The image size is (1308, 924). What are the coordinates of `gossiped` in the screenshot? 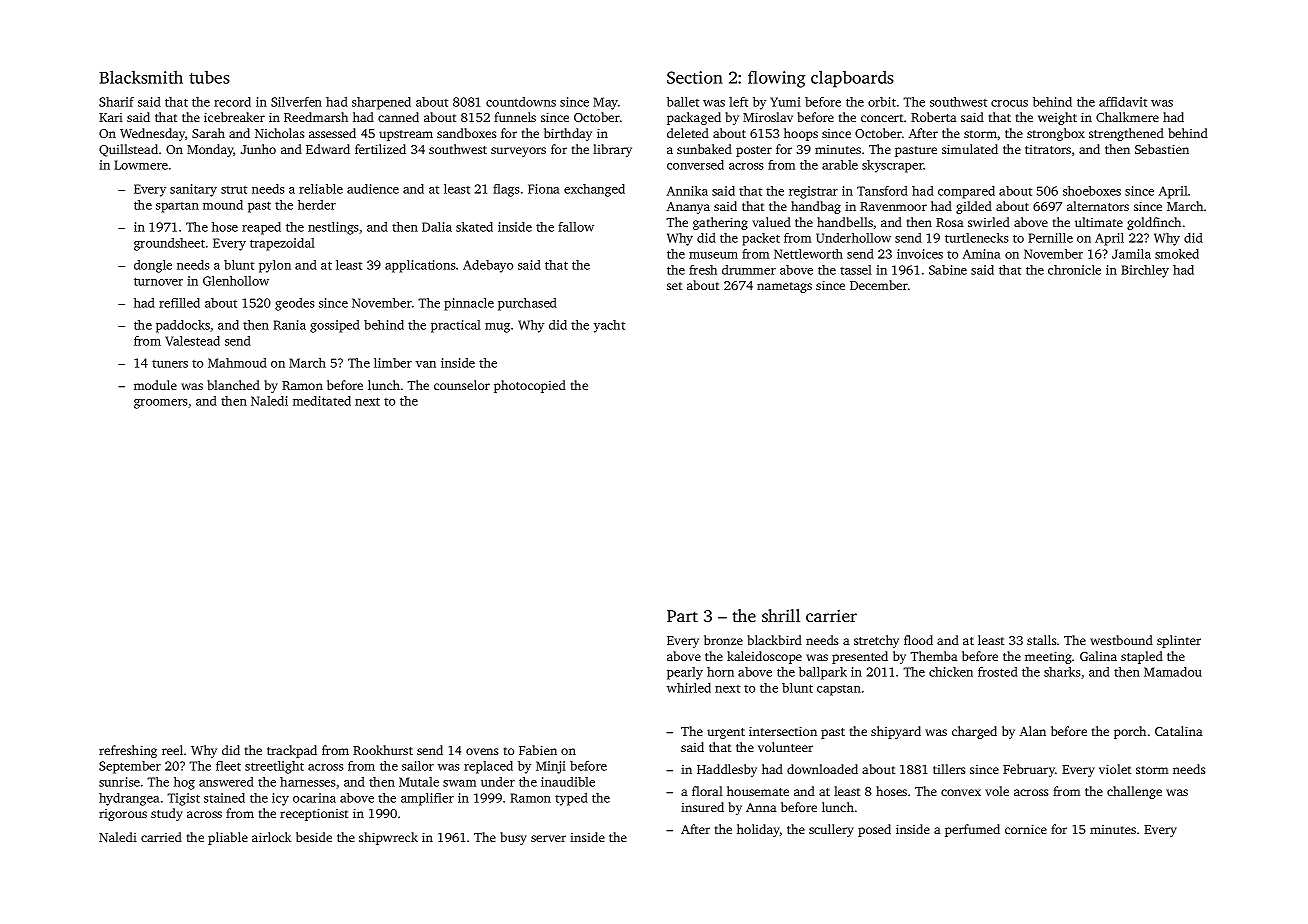 It's located at (335, 326).
